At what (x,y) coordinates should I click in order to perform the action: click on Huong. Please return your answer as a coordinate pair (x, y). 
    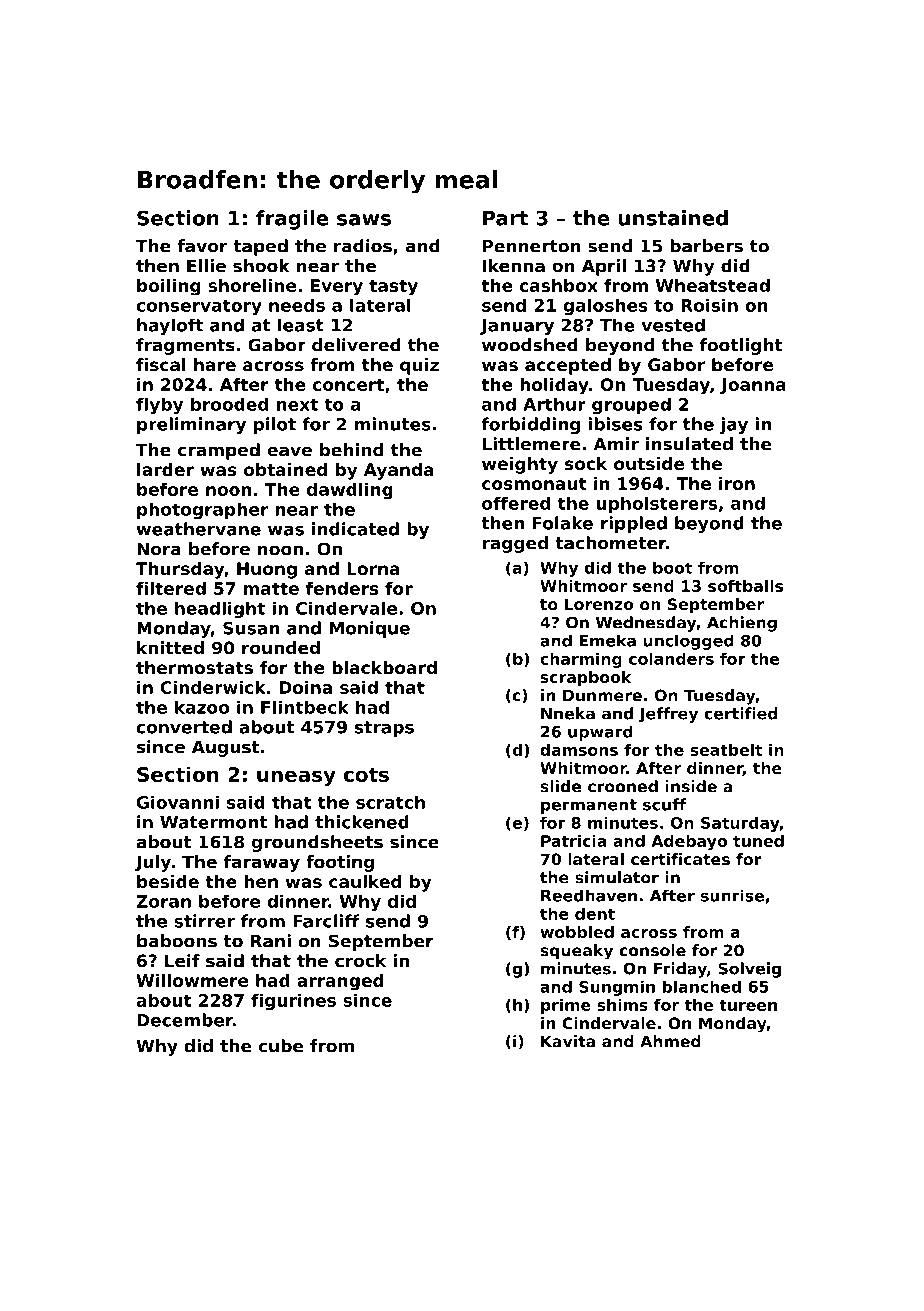
    Looking at the image, I should click on (267, 570).
